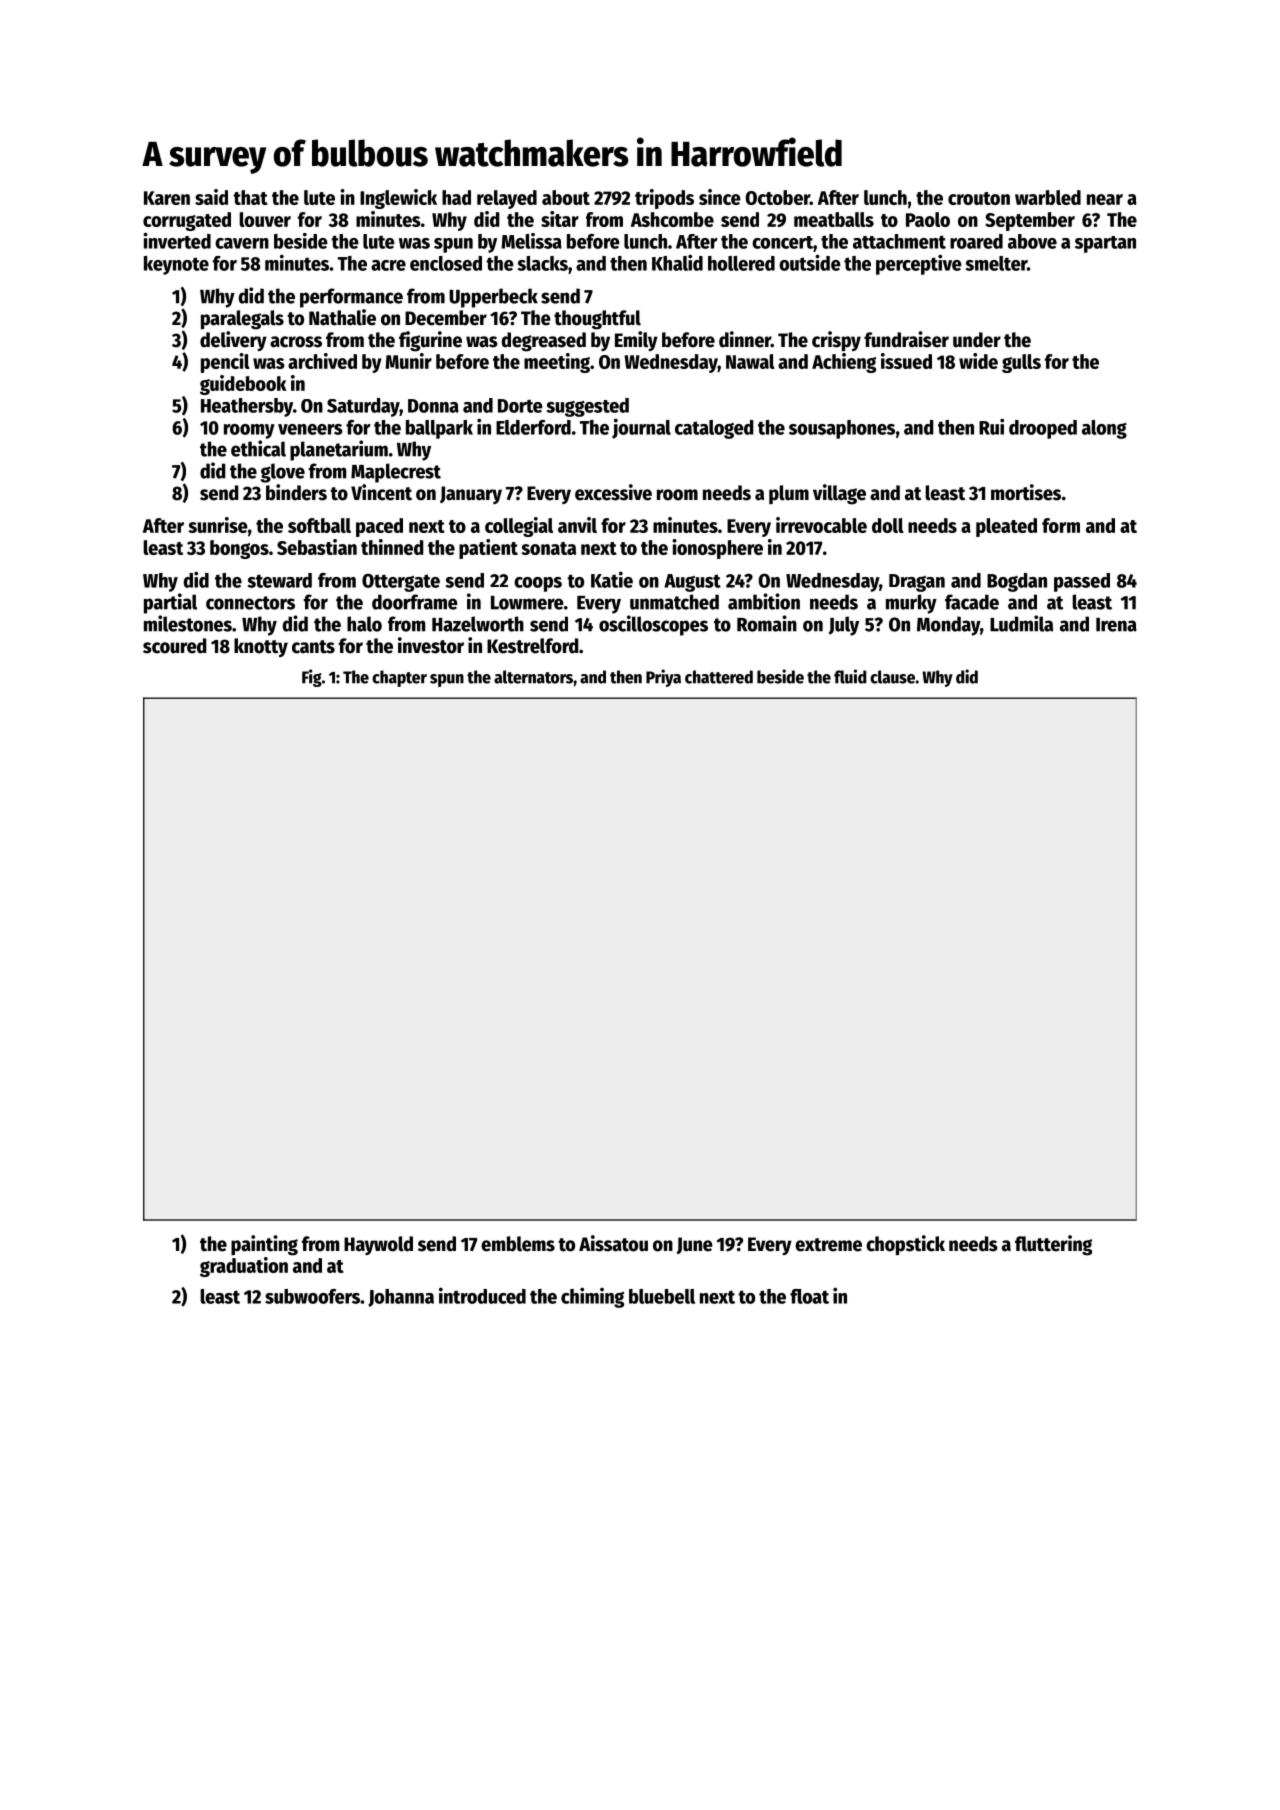  I want to click on Ashcombe, so click(672, 219).
